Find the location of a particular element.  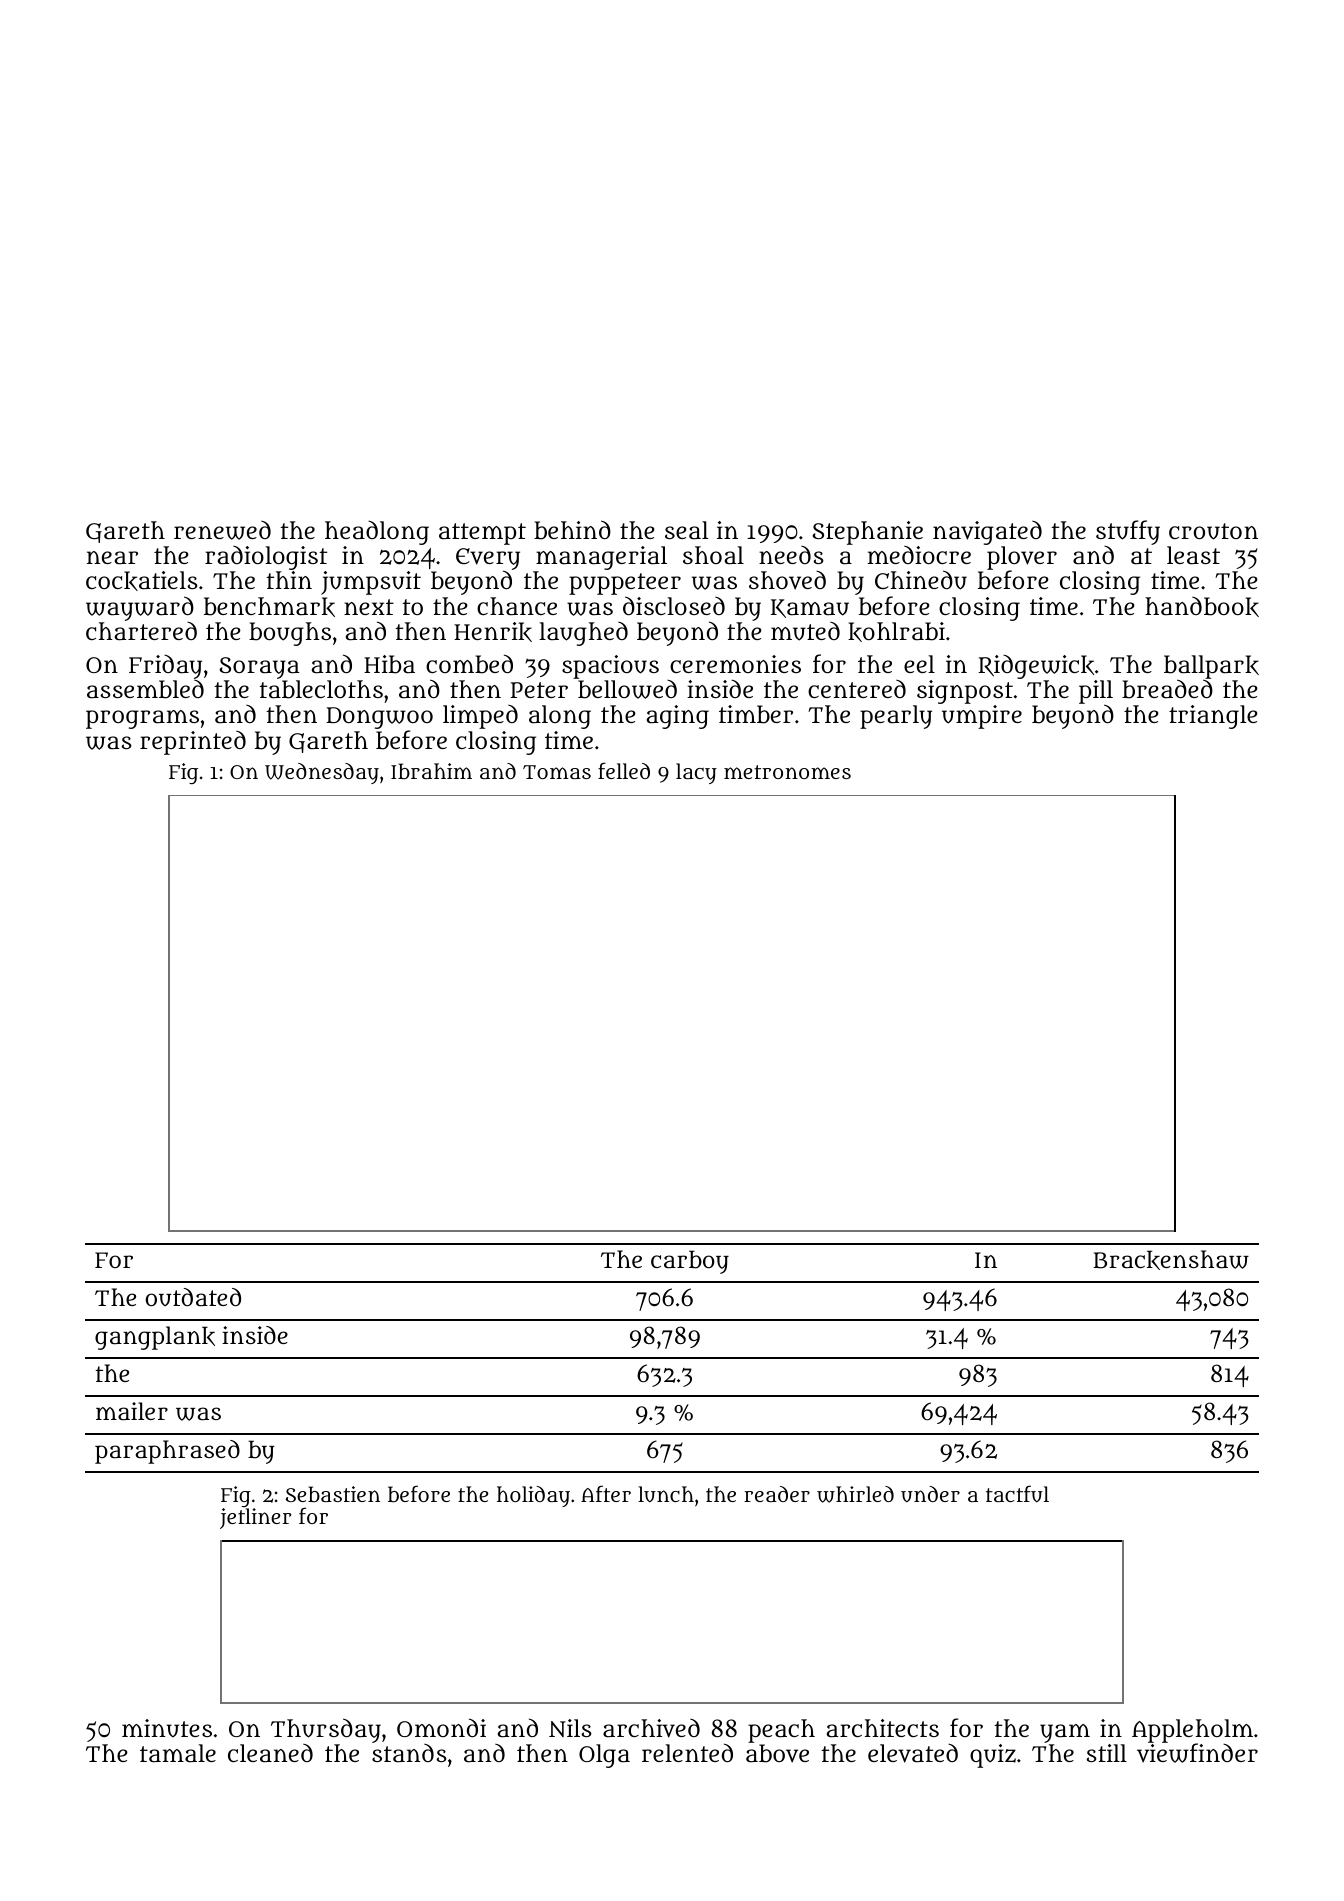

Tomas is located at coordinates (557, 772).
